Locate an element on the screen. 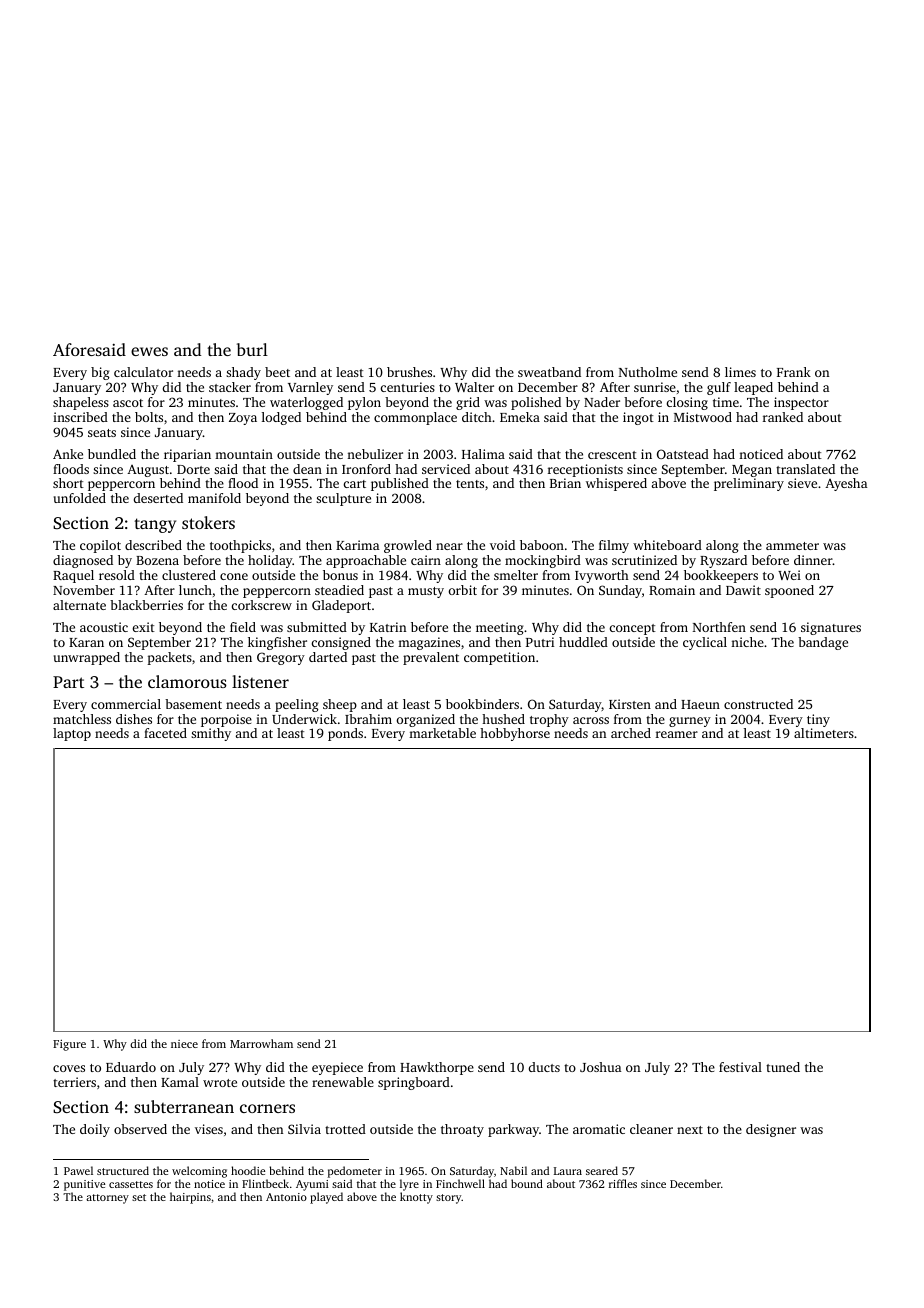 The image size is (924, 1308). Nutholme is located at coordinates (648, 372).
